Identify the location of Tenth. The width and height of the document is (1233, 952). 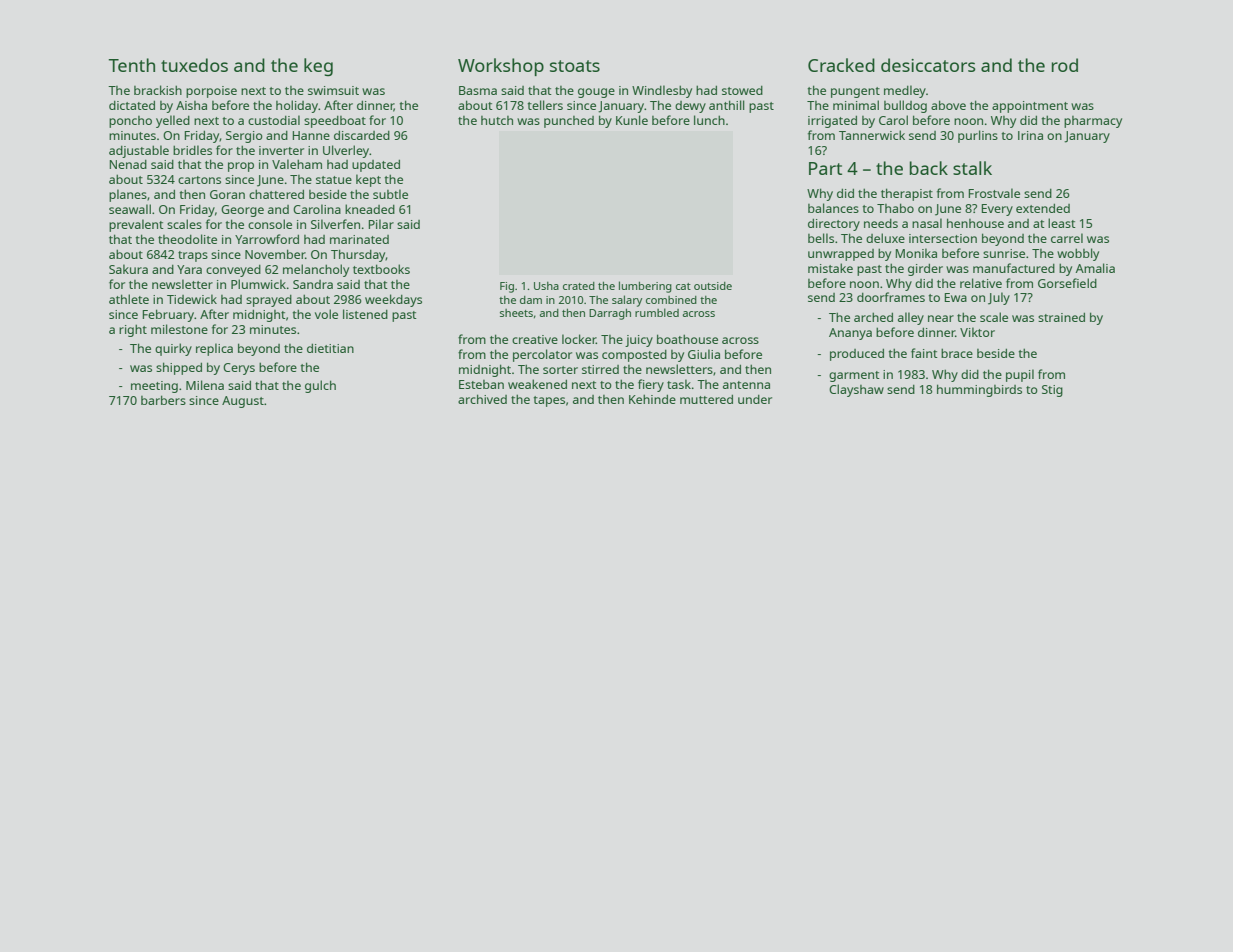
(132, 65).
